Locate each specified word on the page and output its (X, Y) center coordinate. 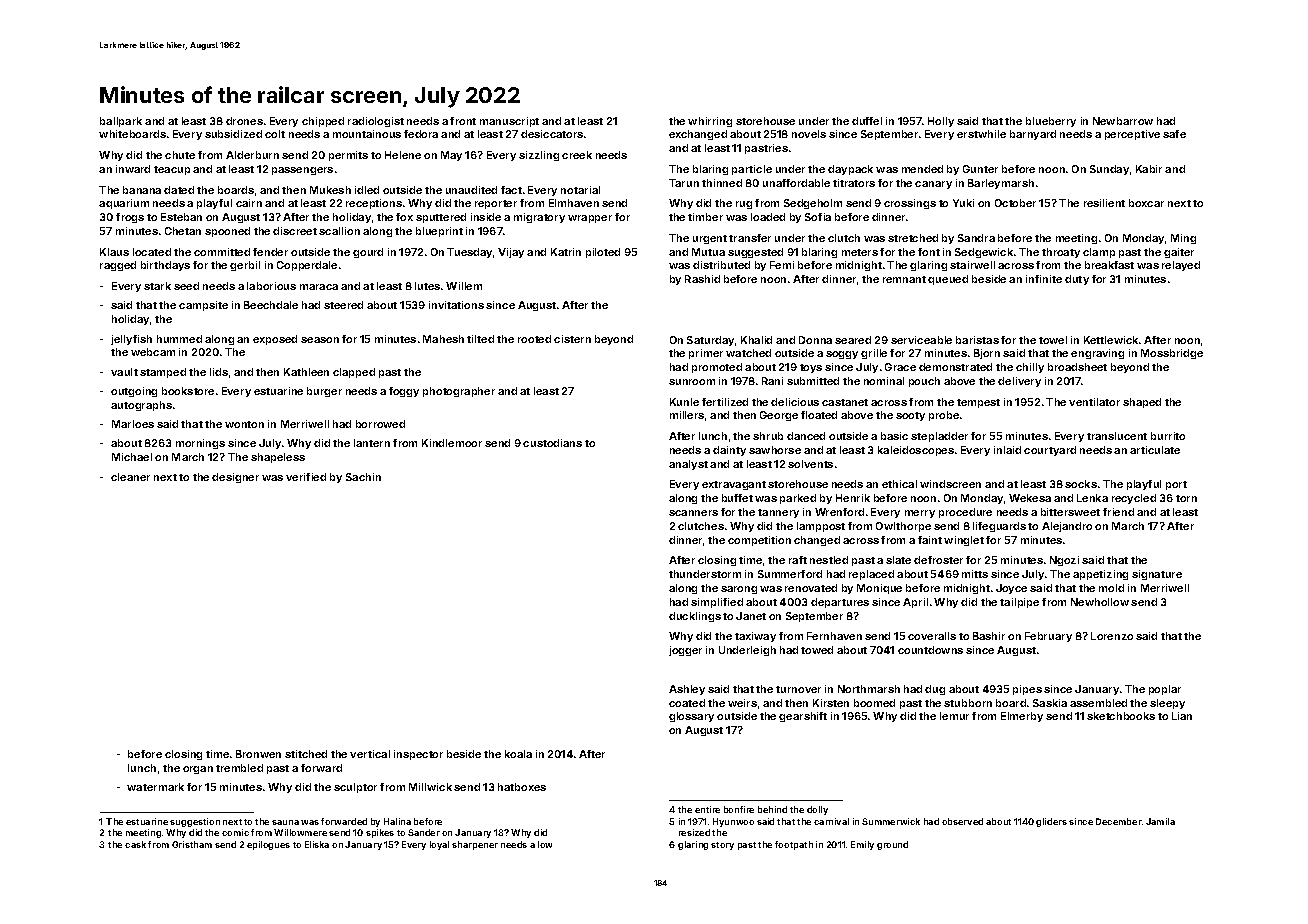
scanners (693, 513)
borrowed (380, 424)
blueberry (1051, 122)
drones (244, 121)
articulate (1155, 450)
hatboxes (522, 787)
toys (811, 368)
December (1119, 821)
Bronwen (258, 754)
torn (1186, 498)
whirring (710, 122)
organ (198, 770)
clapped (354, 373)
